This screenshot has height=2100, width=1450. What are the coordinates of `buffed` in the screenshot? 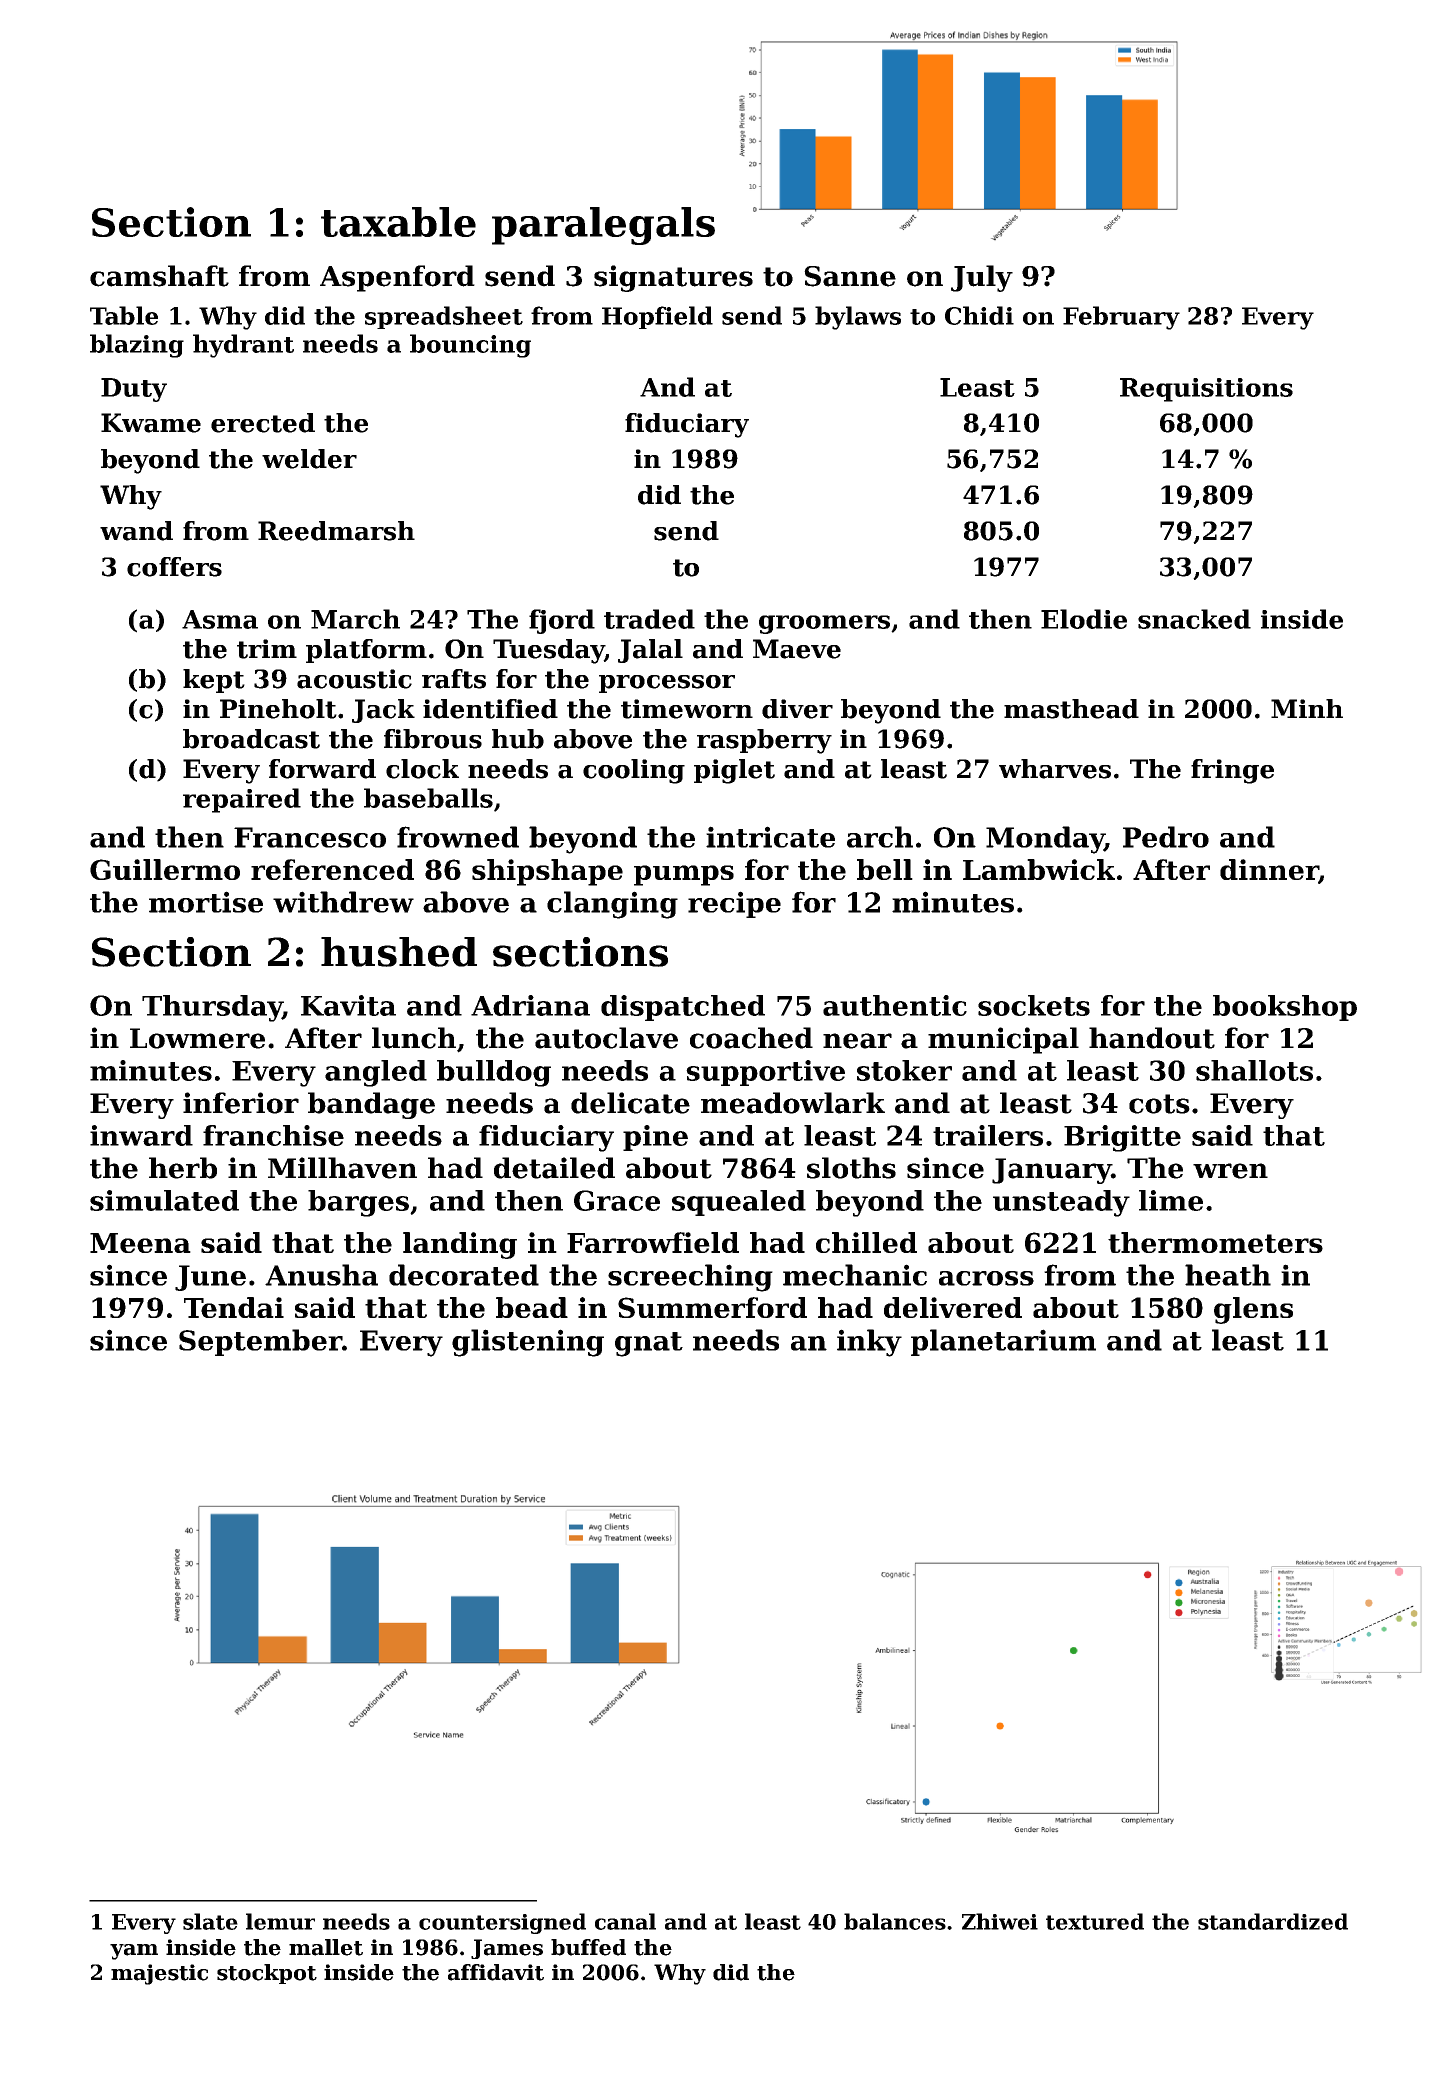 It's located at (588, 1947).
